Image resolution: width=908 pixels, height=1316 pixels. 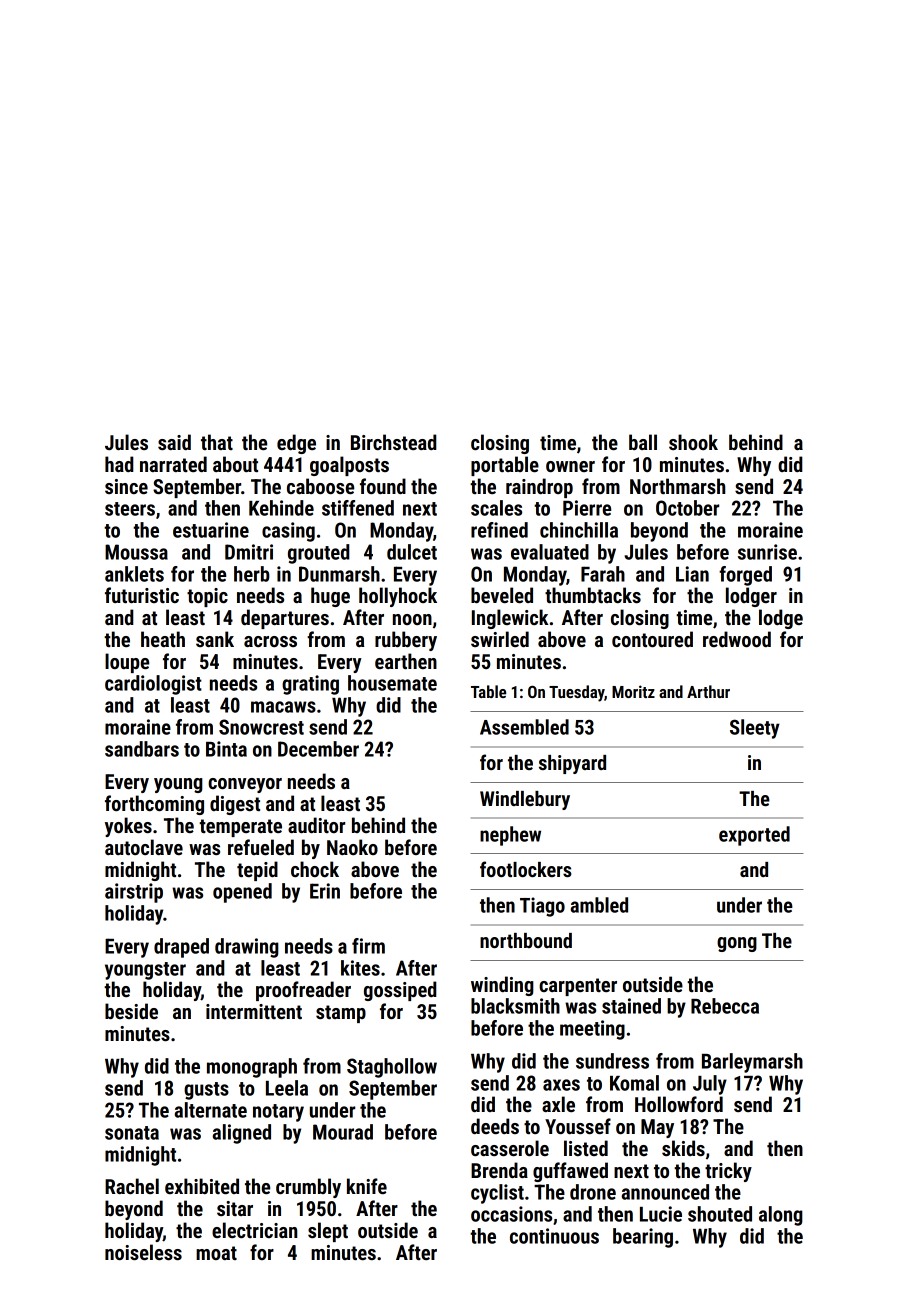 What do you see at coordinates (392, 683) in the page?
I see `housemate` at bounding box center [392, 683].
